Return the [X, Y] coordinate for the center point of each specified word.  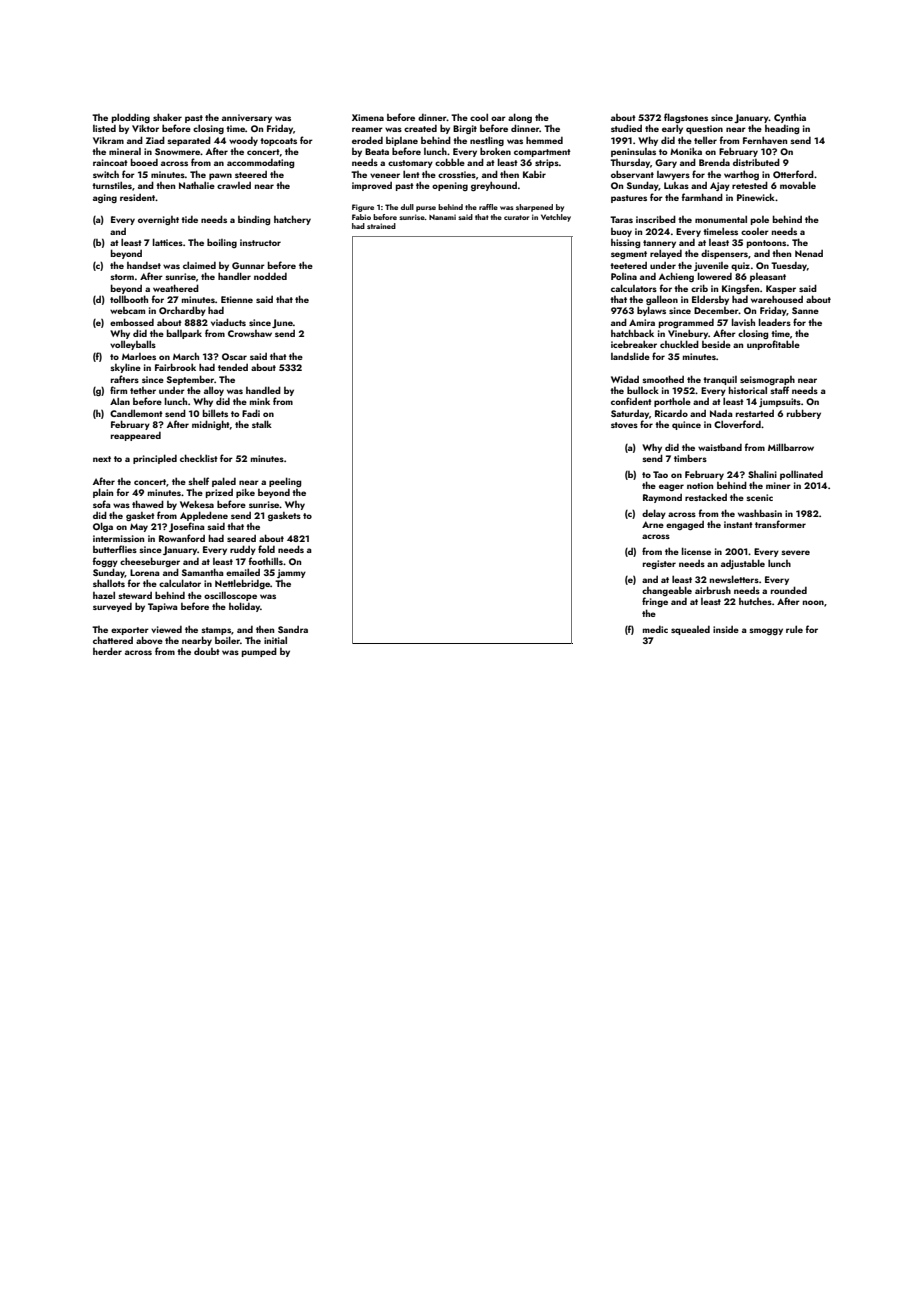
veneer [385, 175]
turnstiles [112, 185]
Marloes [139, 356]
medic [655, 629]
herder [107, 651]
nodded [270, 276]
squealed [690, 630]
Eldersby [710, 300]
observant [632, 174]
